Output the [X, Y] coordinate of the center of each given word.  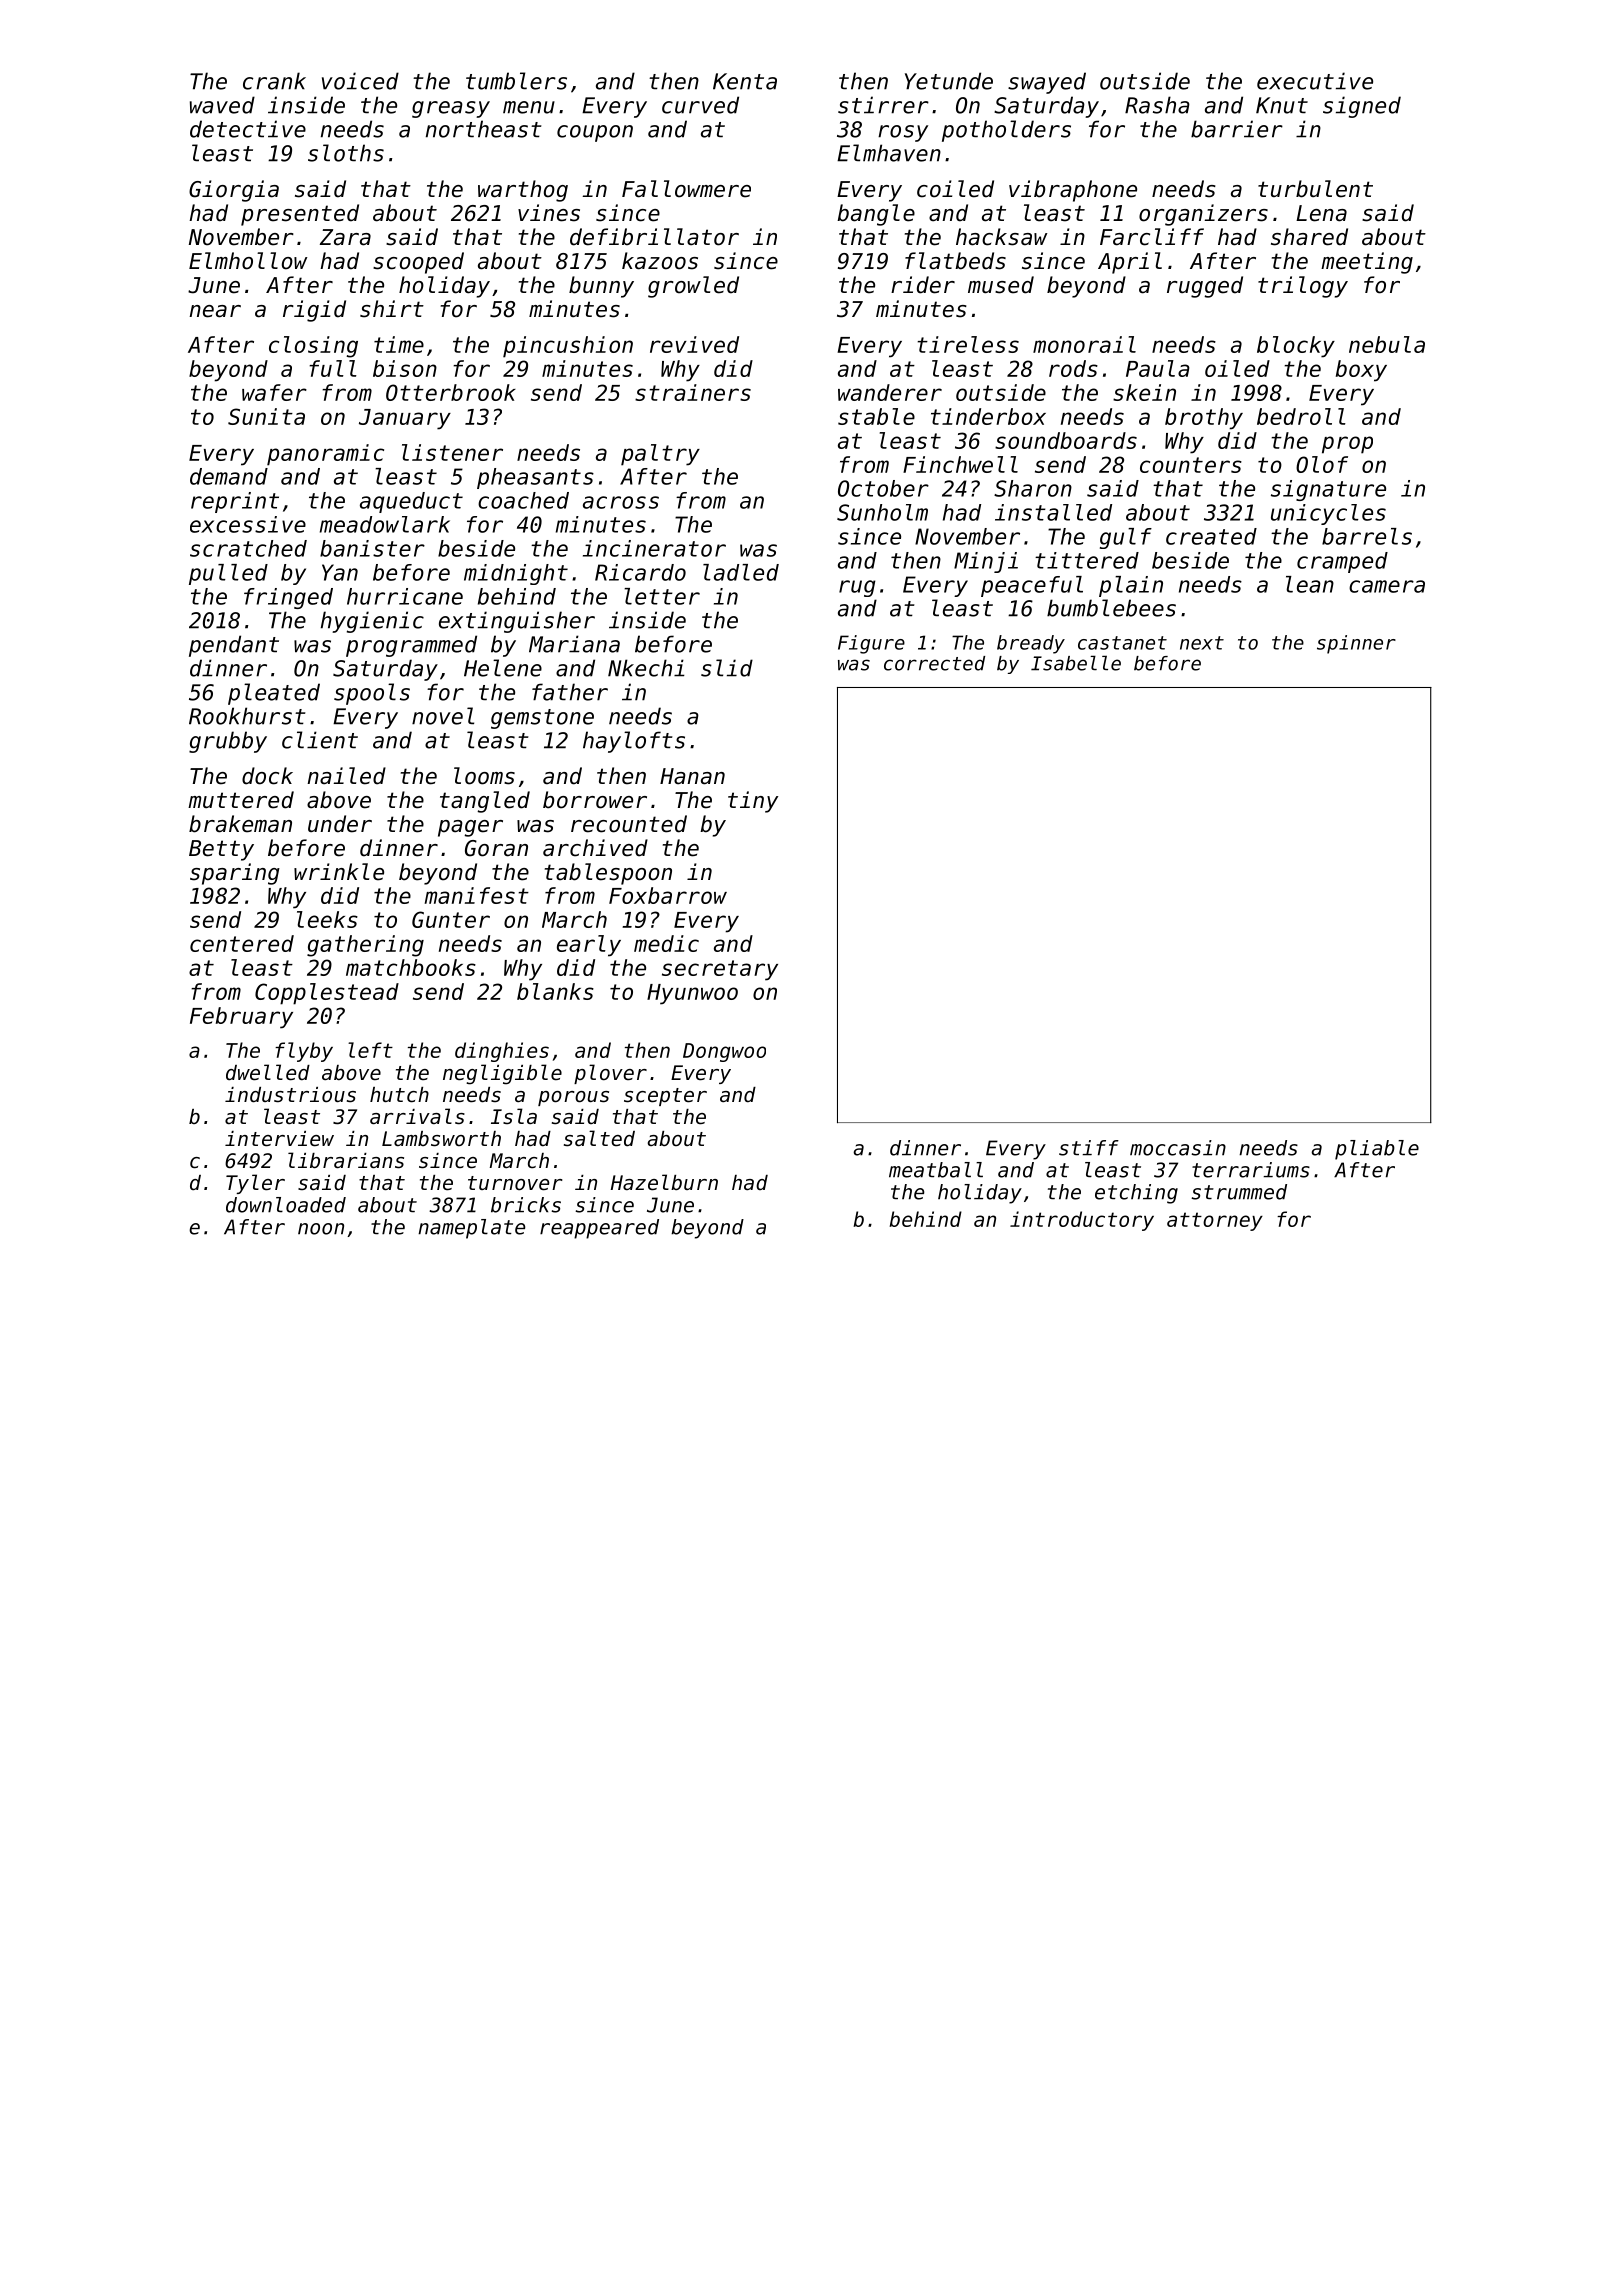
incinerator [654, 548]
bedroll [1301, 416]
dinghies [502, 1052]
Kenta [745, 81]
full [333, 368]
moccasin [1178, 1148]
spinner [1356, 644]
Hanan [692, 776]
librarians [346, 1160]
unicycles [1328, 514]
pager [470, 828]
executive [1315, 81]
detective [248, 129]
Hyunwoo [692, 994]
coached [523, 500]
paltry [660, 455]
